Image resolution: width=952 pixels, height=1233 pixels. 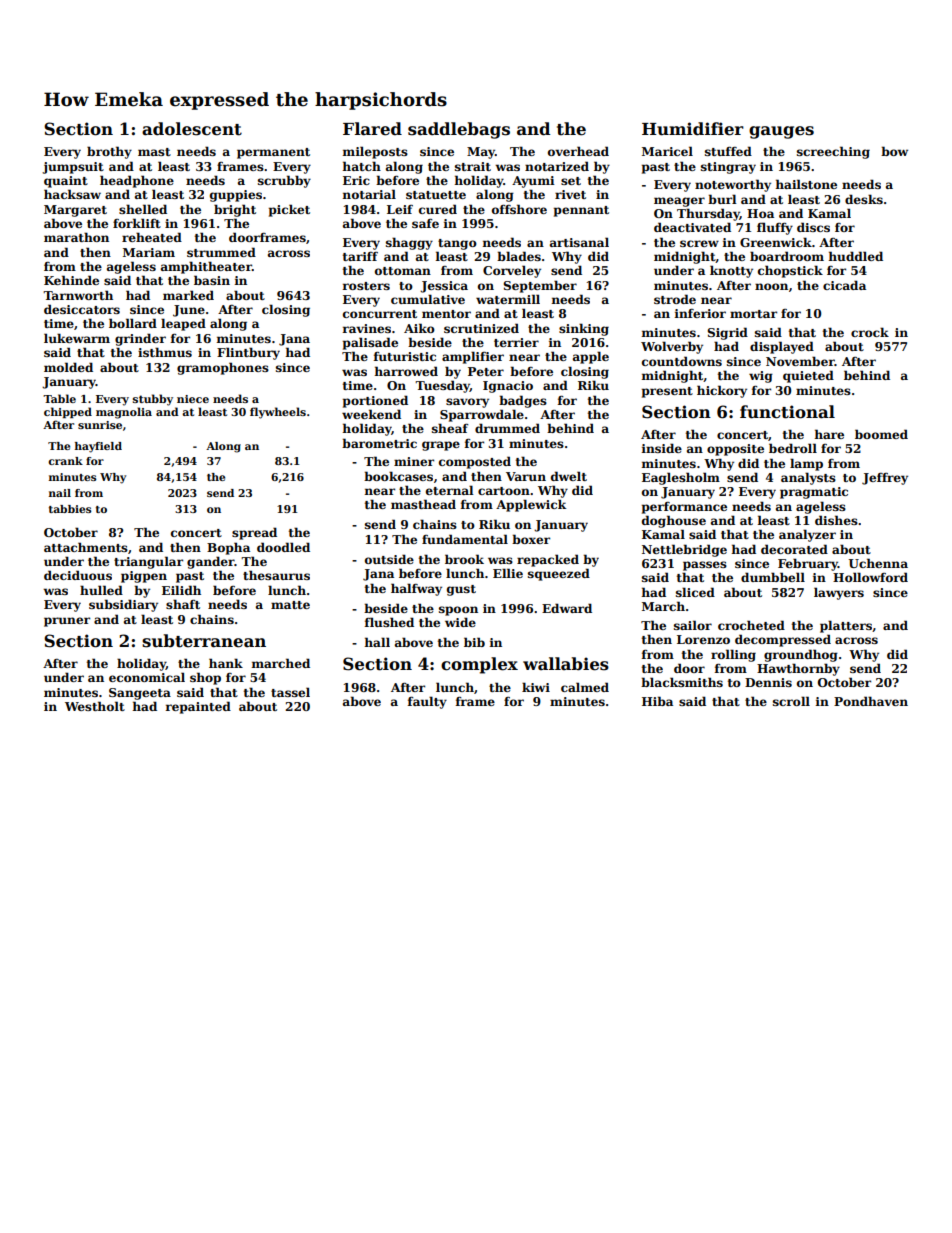 What do you see at coordinates (581, 211) in the screenshot?
I see `pennant` at bounding box center [581, 211].
